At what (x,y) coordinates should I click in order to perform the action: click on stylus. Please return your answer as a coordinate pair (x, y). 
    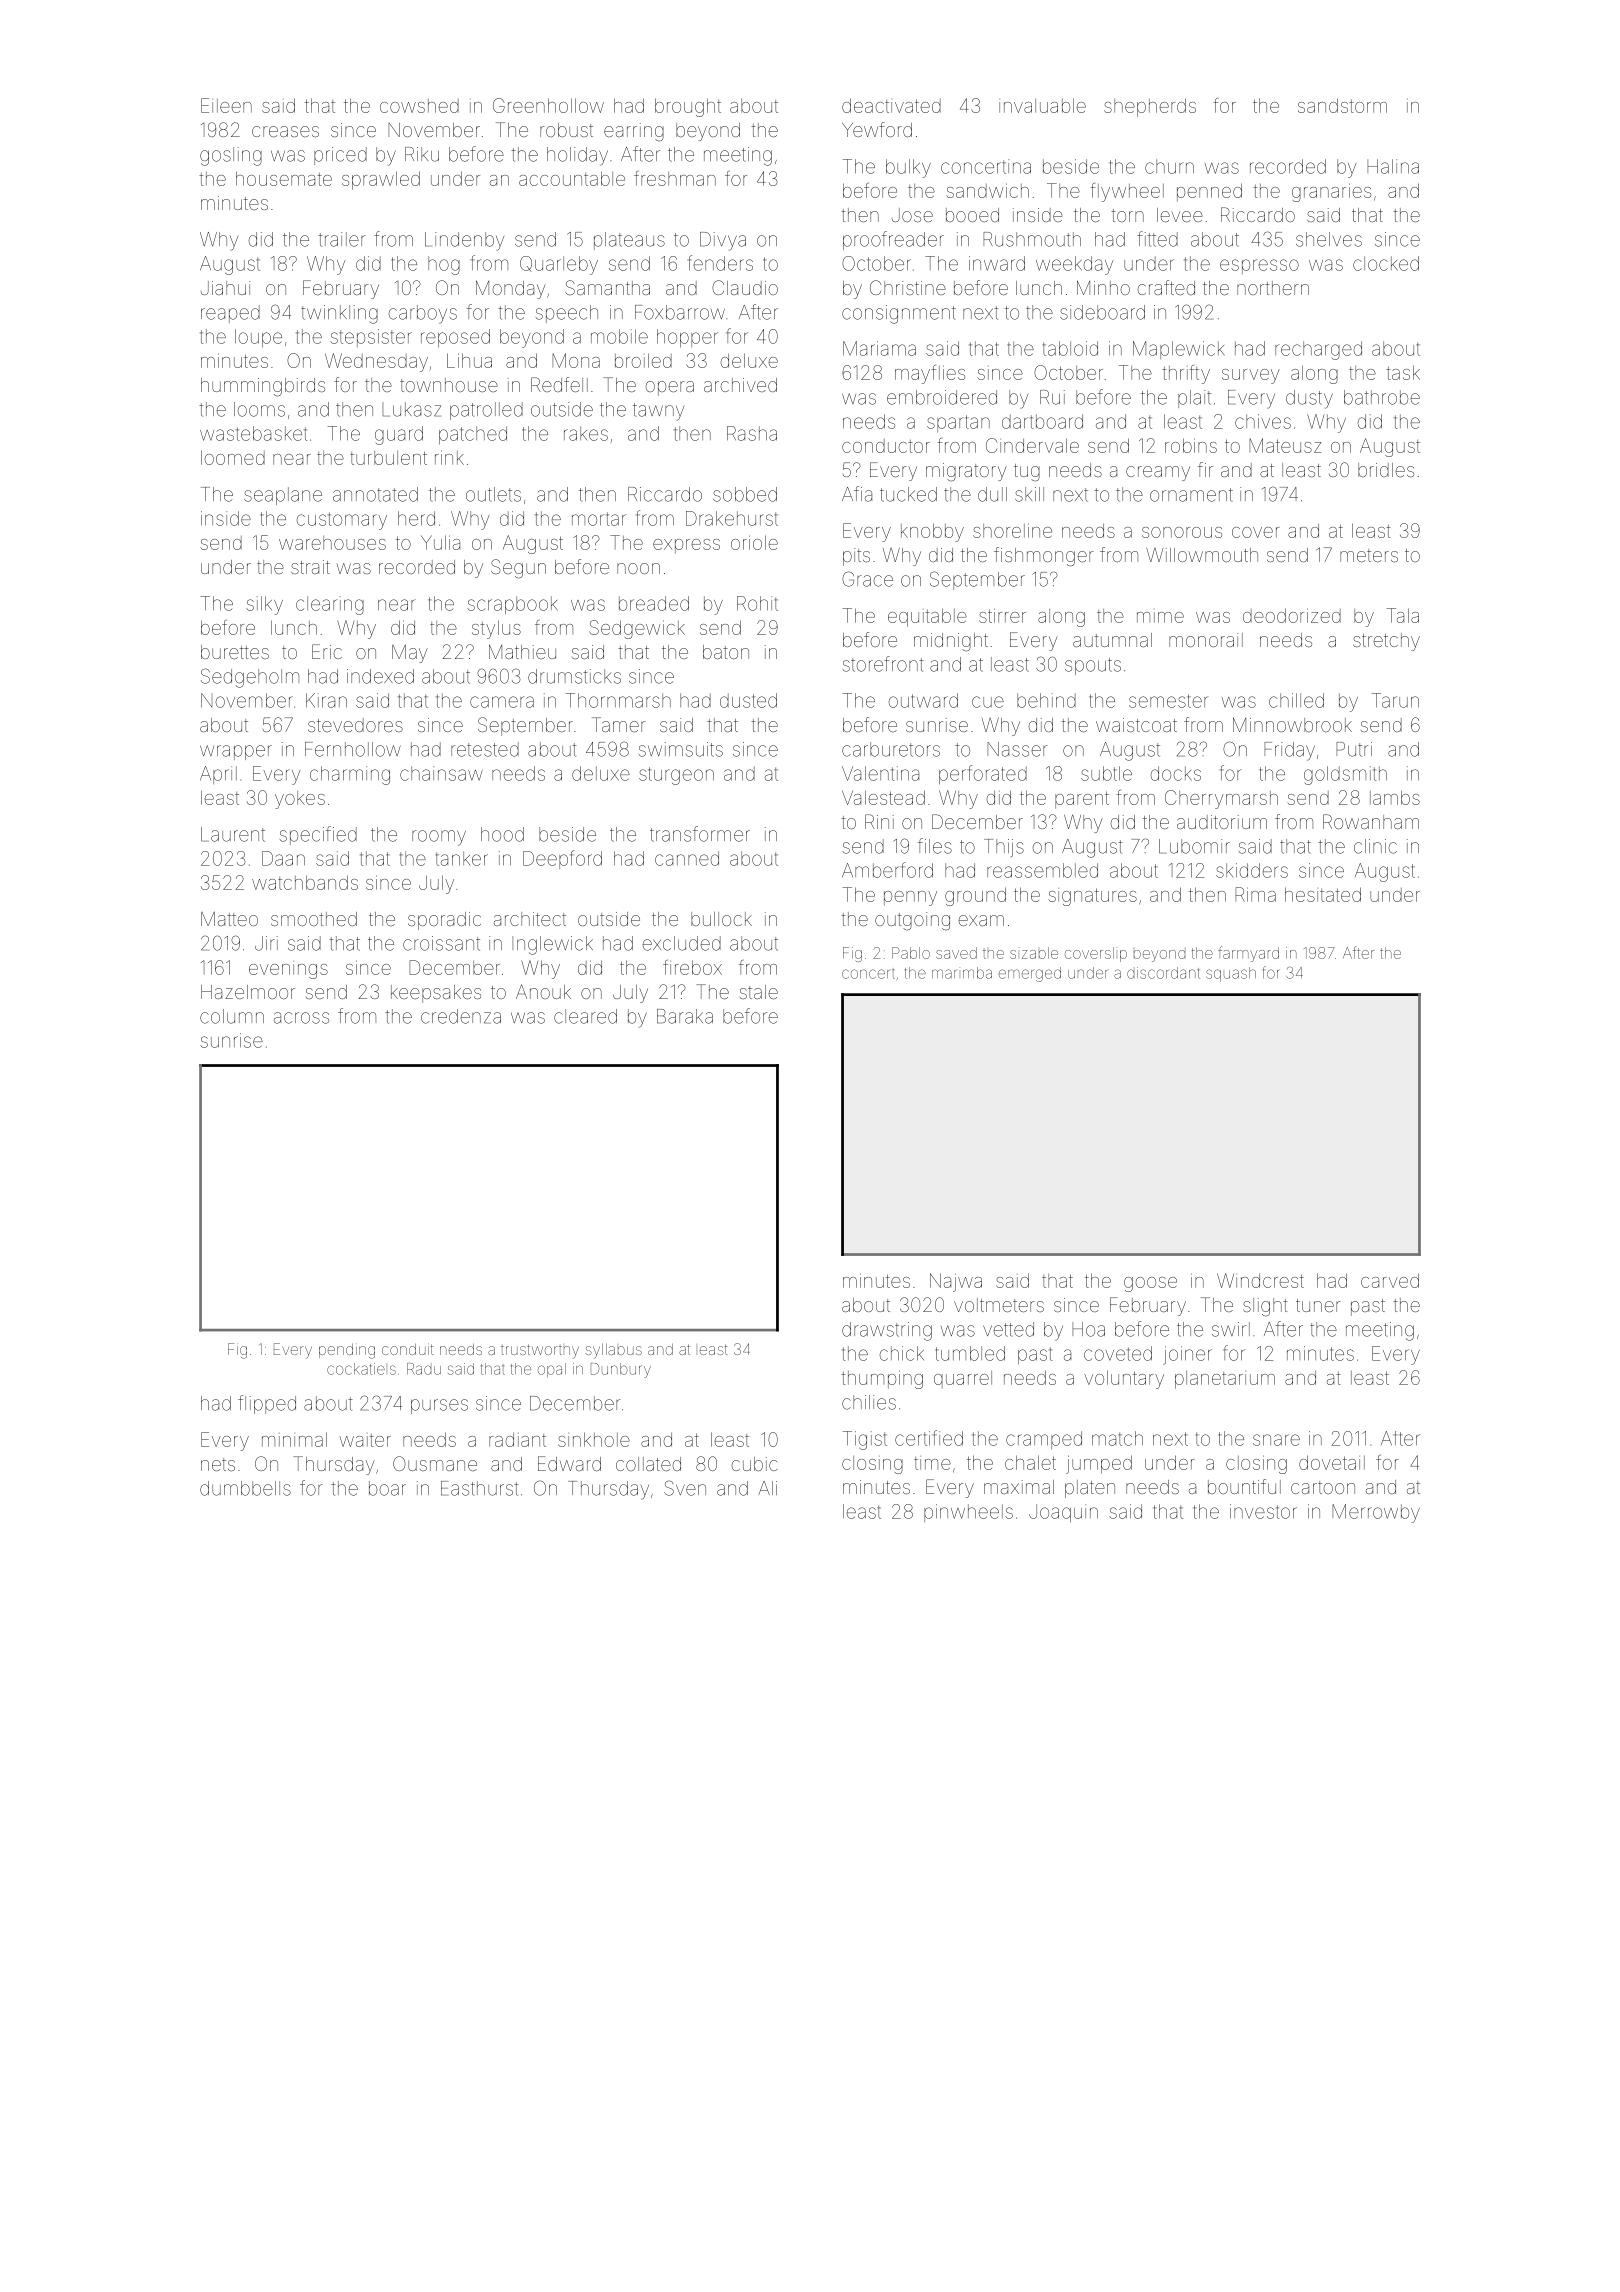
    Looking at the image, I should click on (496, 629).
